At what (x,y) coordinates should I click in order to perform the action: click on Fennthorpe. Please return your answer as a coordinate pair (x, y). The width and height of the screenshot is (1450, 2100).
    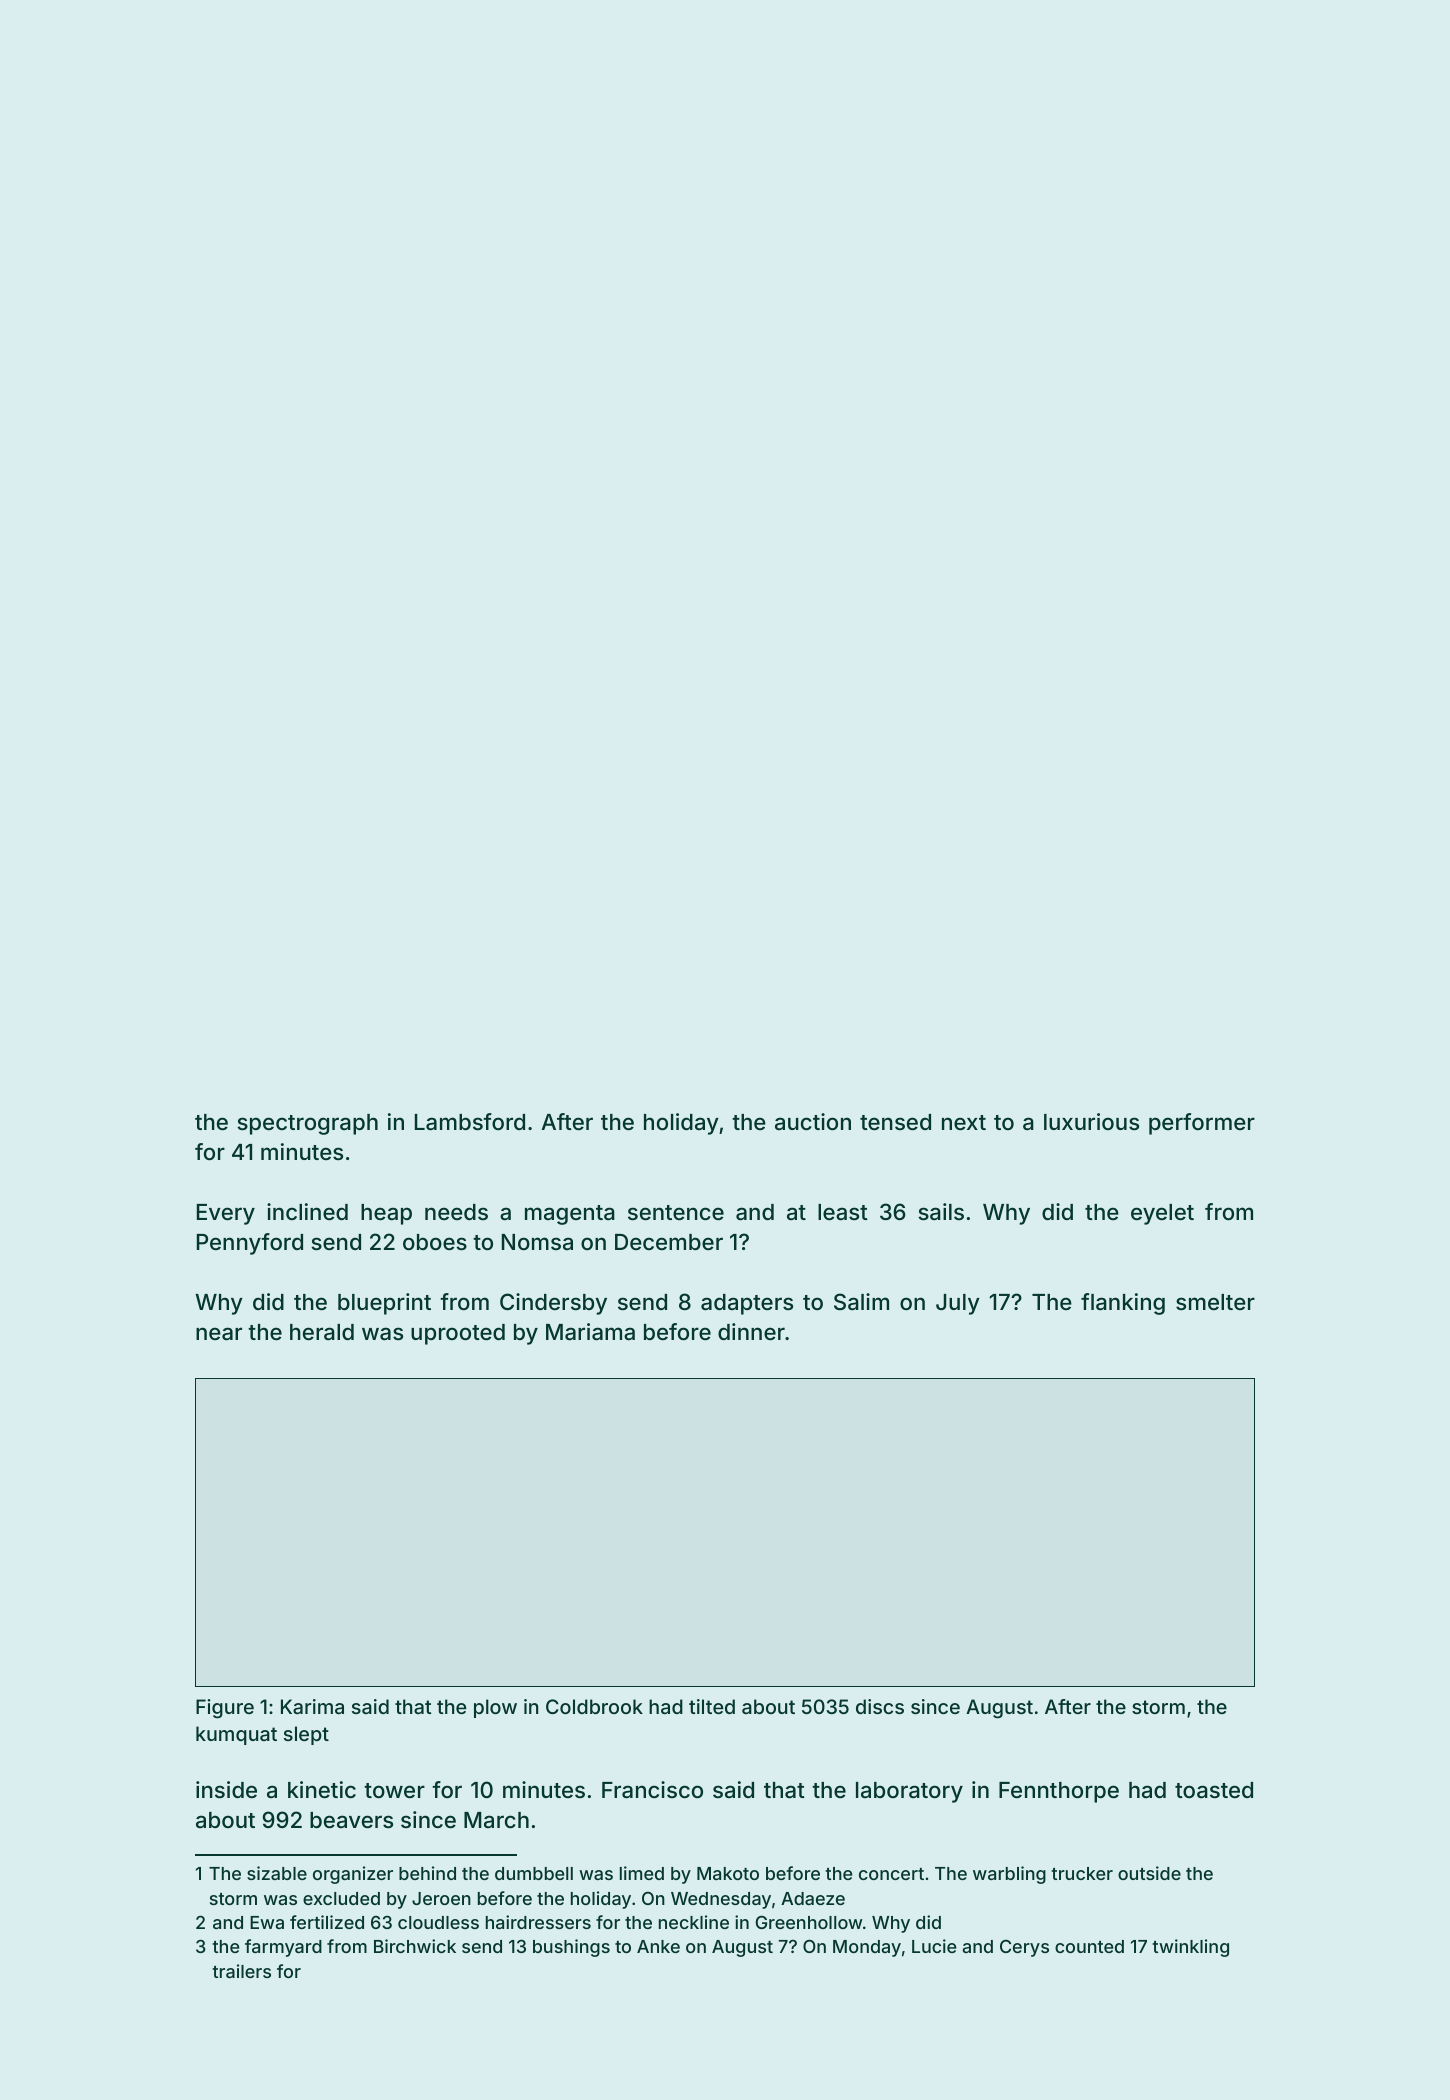
    Looking at the image, I should click on (1059, 1792).
